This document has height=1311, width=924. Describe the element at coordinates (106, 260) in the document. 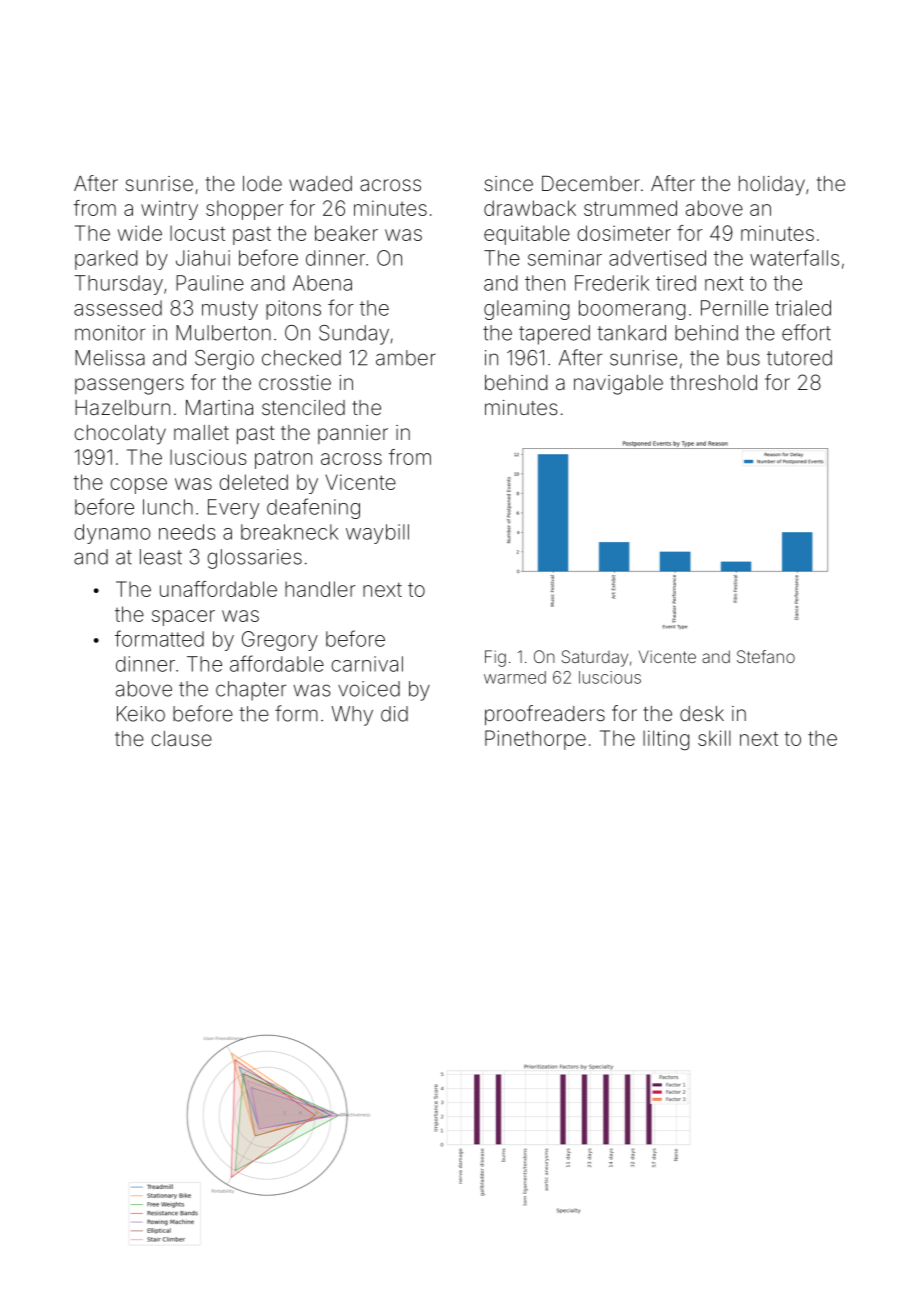

I see `parked` at that location.
